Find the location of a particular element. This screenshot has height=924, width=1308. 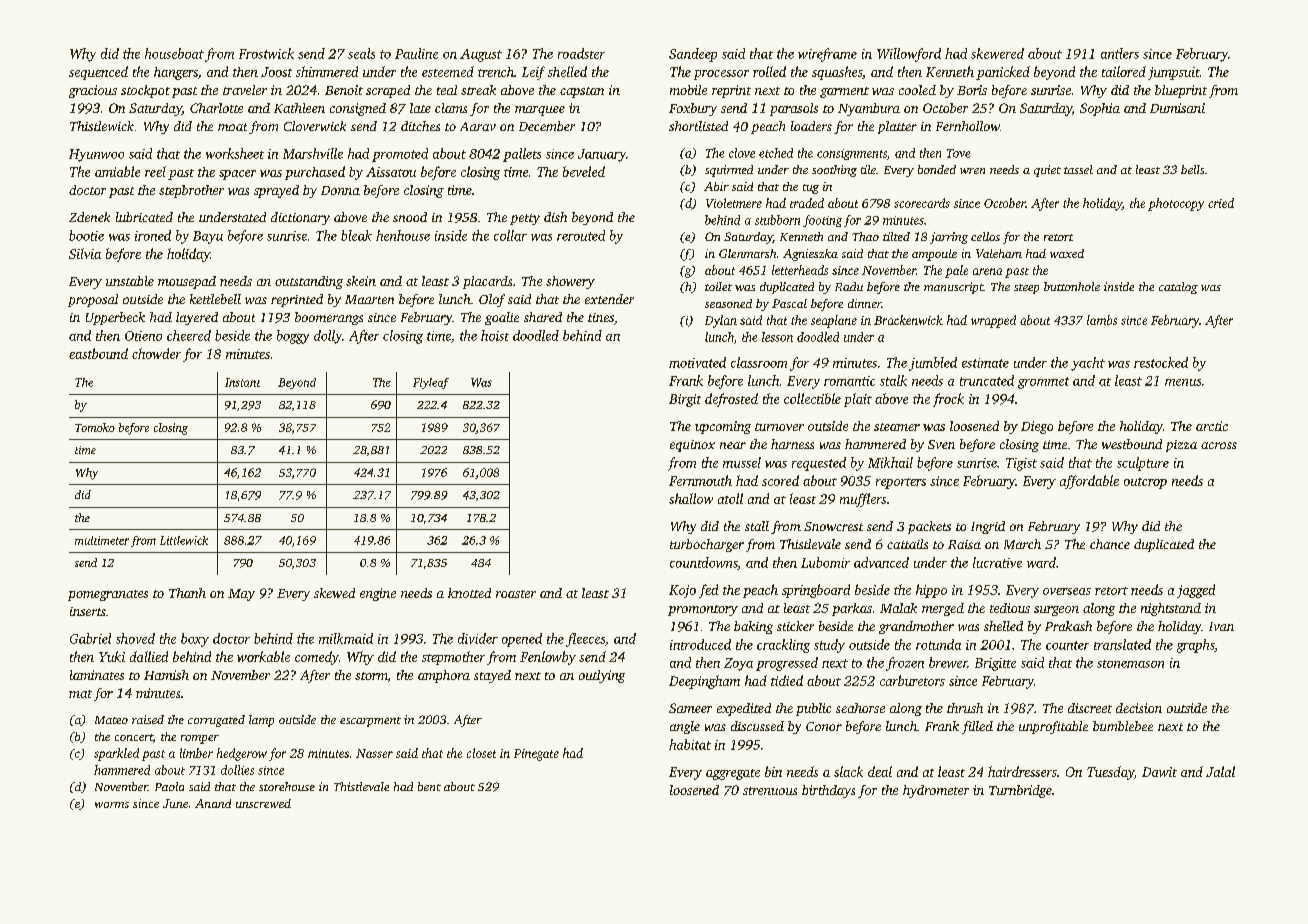

Zoya is located at coordinates (738, 664).
